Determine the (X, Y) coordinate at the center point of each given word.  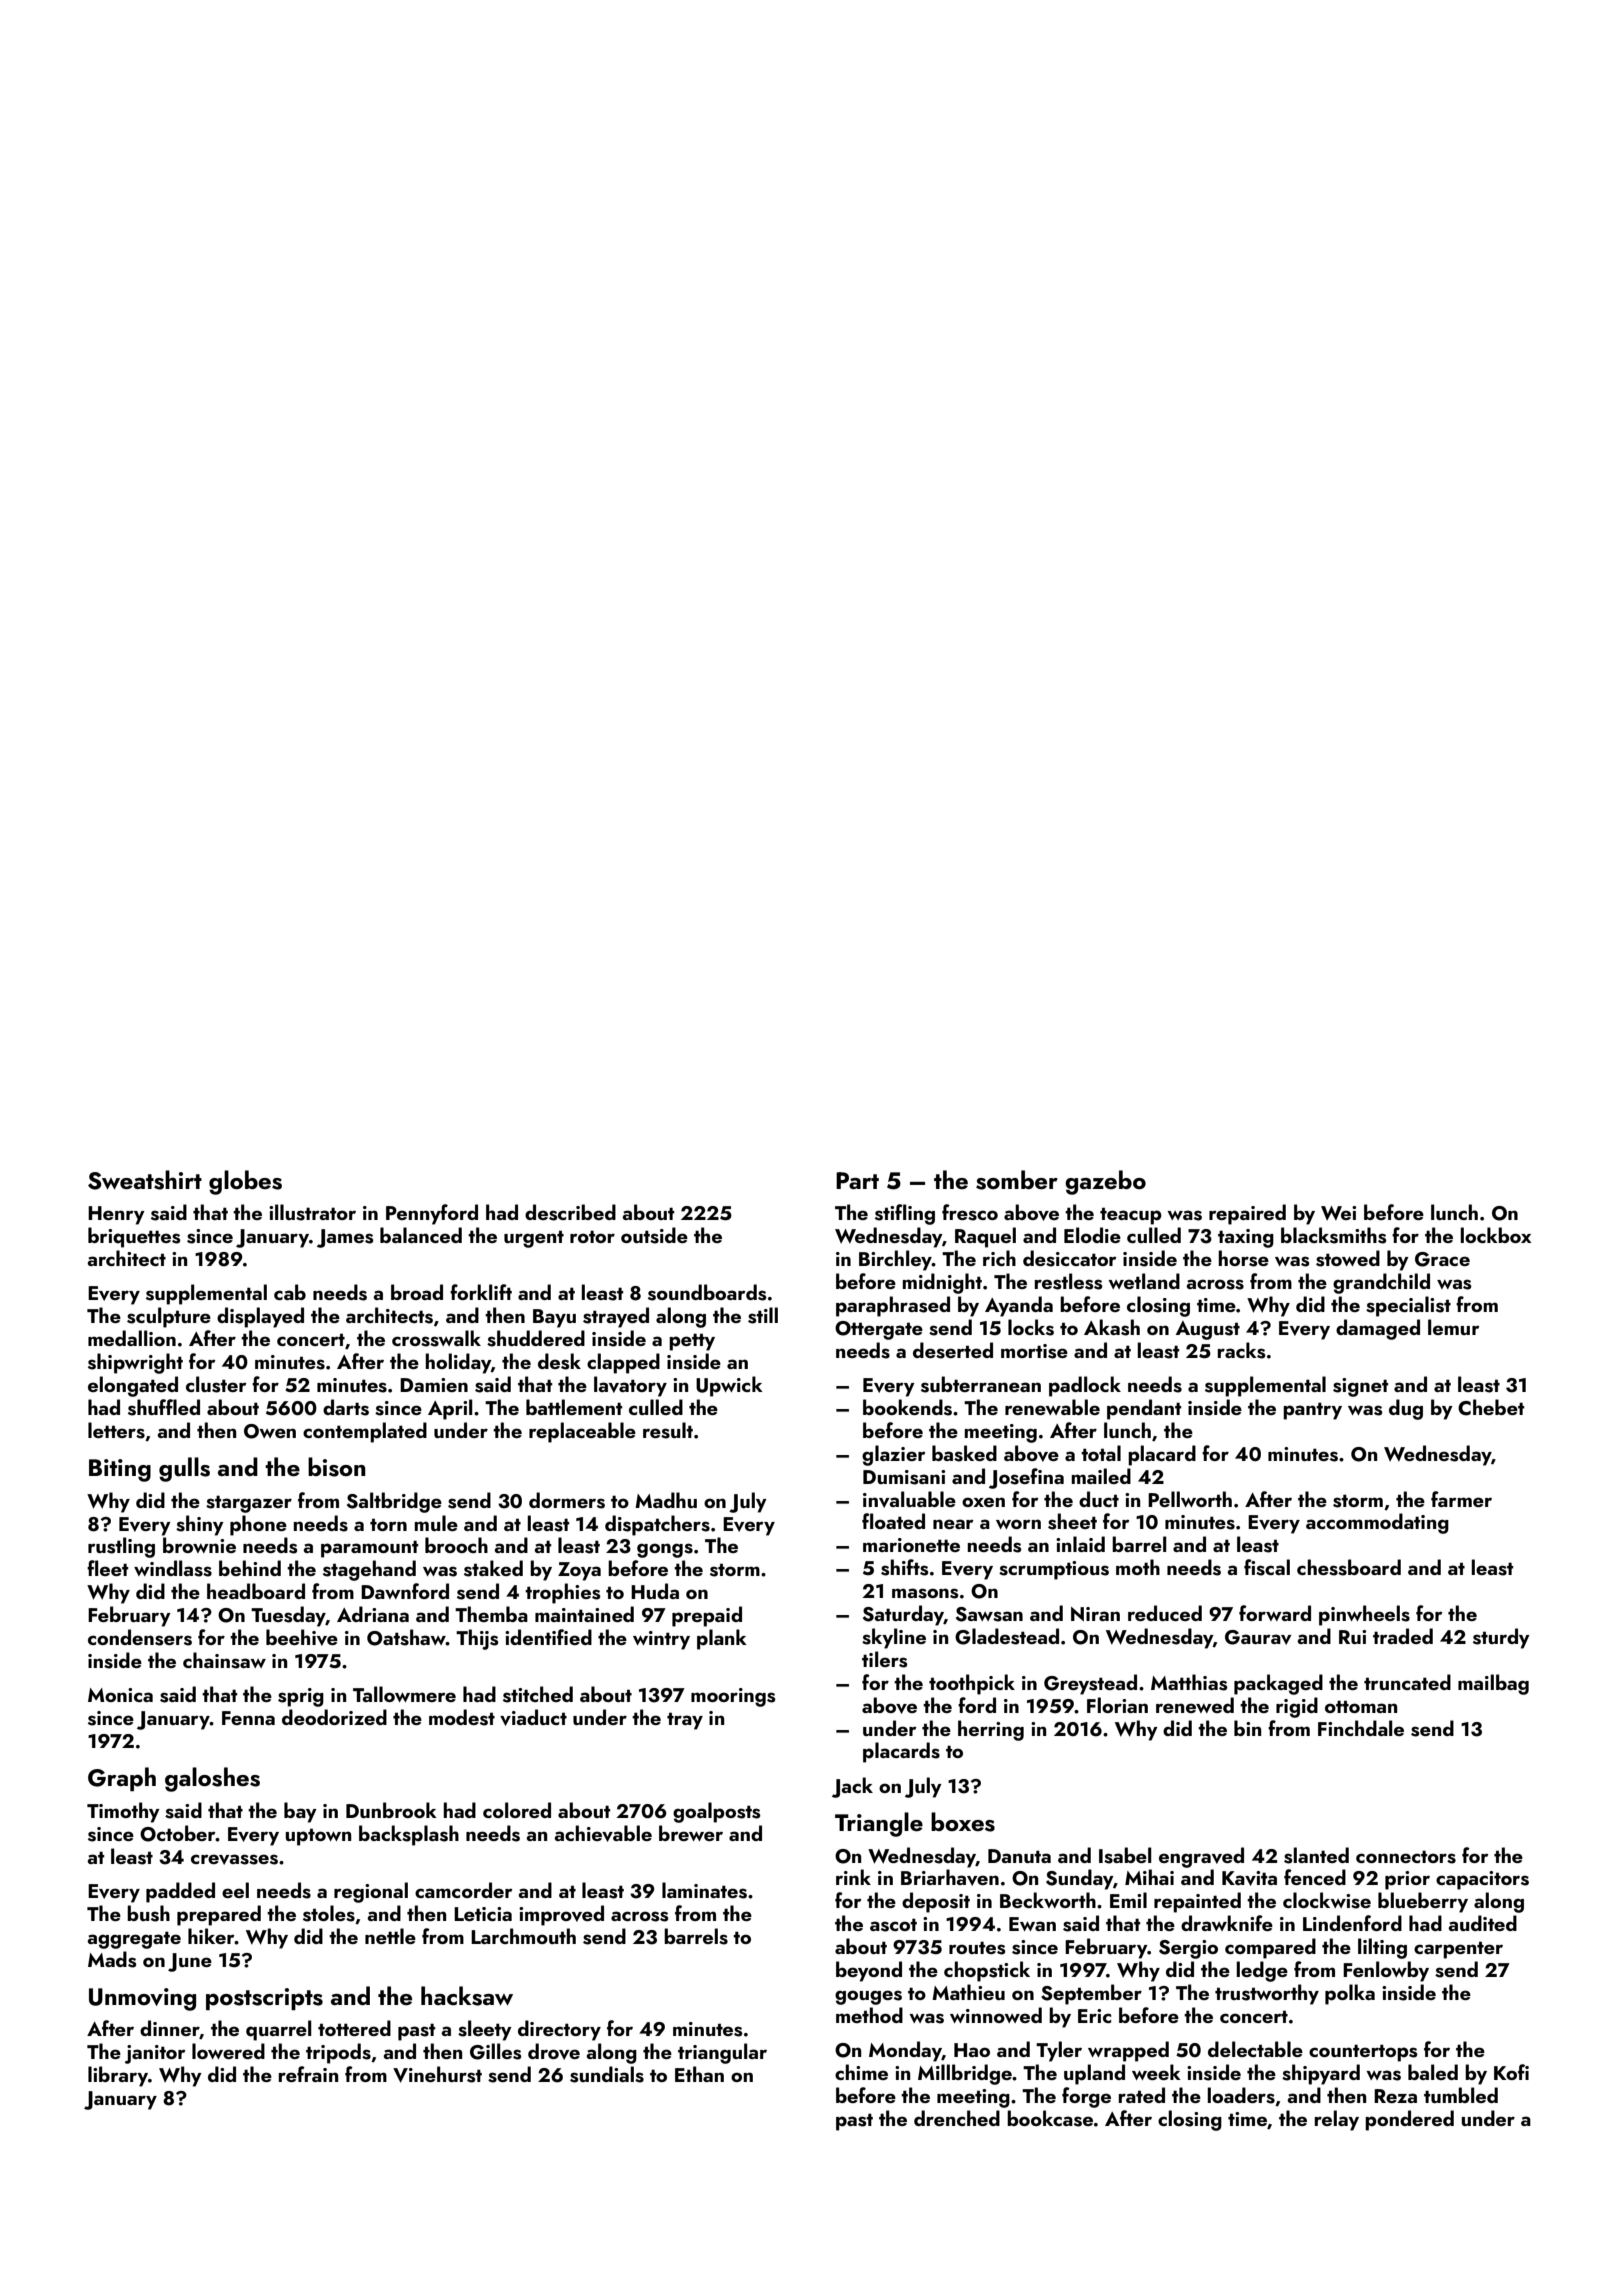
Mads (112, 1959)
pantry (1312, 1411)
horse (1244, 1258)
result (668, 1430)
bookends (907, 1407)
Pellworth (1190, 1499)
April (450, 1409)
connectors (1406, 1857)
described (570, 1212)
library (118, 2076)
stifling (905, 1214)
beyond (869, 1971)
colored (517, 1810)
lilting (1382, 1948)
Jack (852, 1787)
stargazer (249, 1504)
